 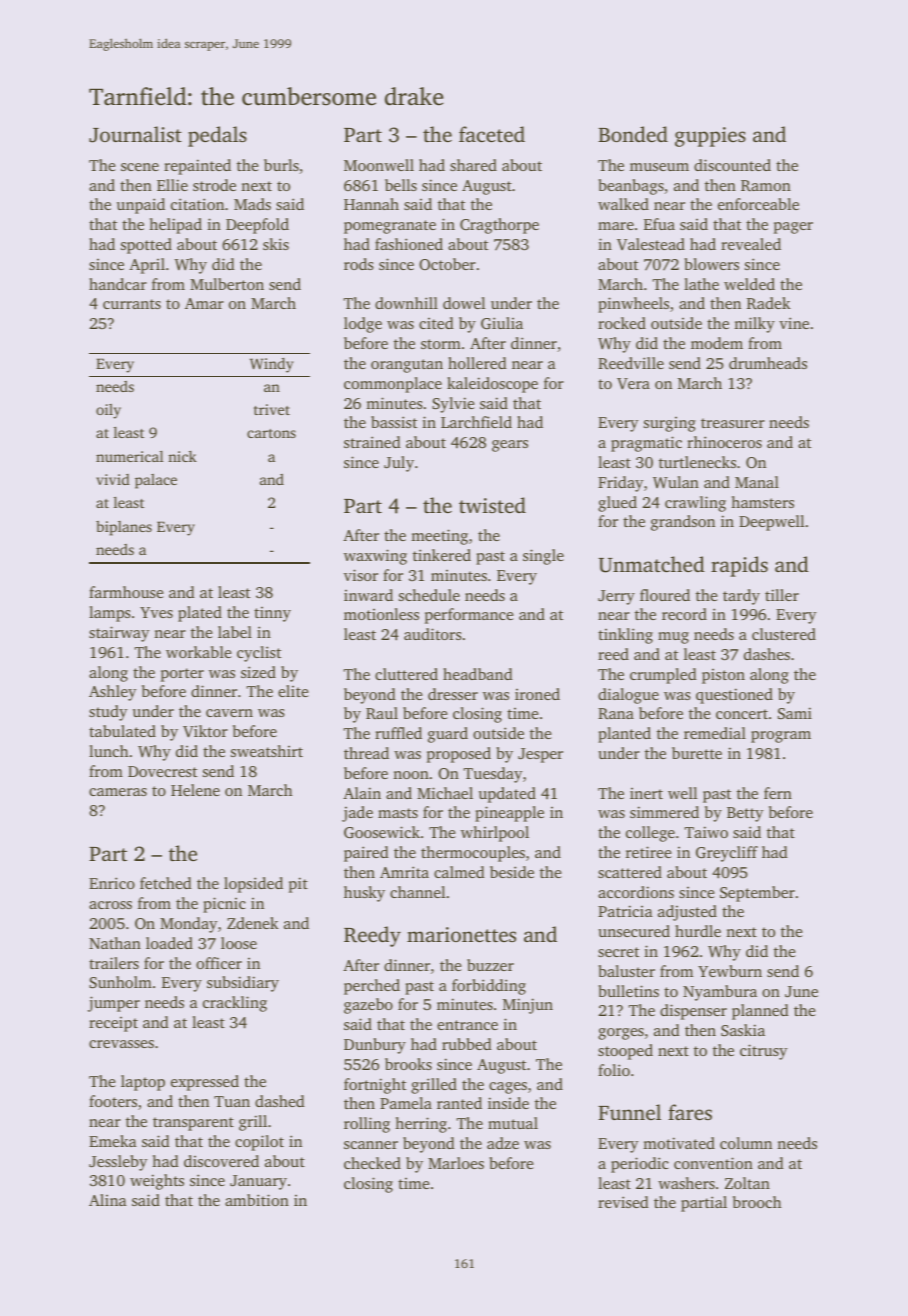 What do you see at coordinates (684, 614) in the page?
I see `record` at bounding box center [684, 614].
